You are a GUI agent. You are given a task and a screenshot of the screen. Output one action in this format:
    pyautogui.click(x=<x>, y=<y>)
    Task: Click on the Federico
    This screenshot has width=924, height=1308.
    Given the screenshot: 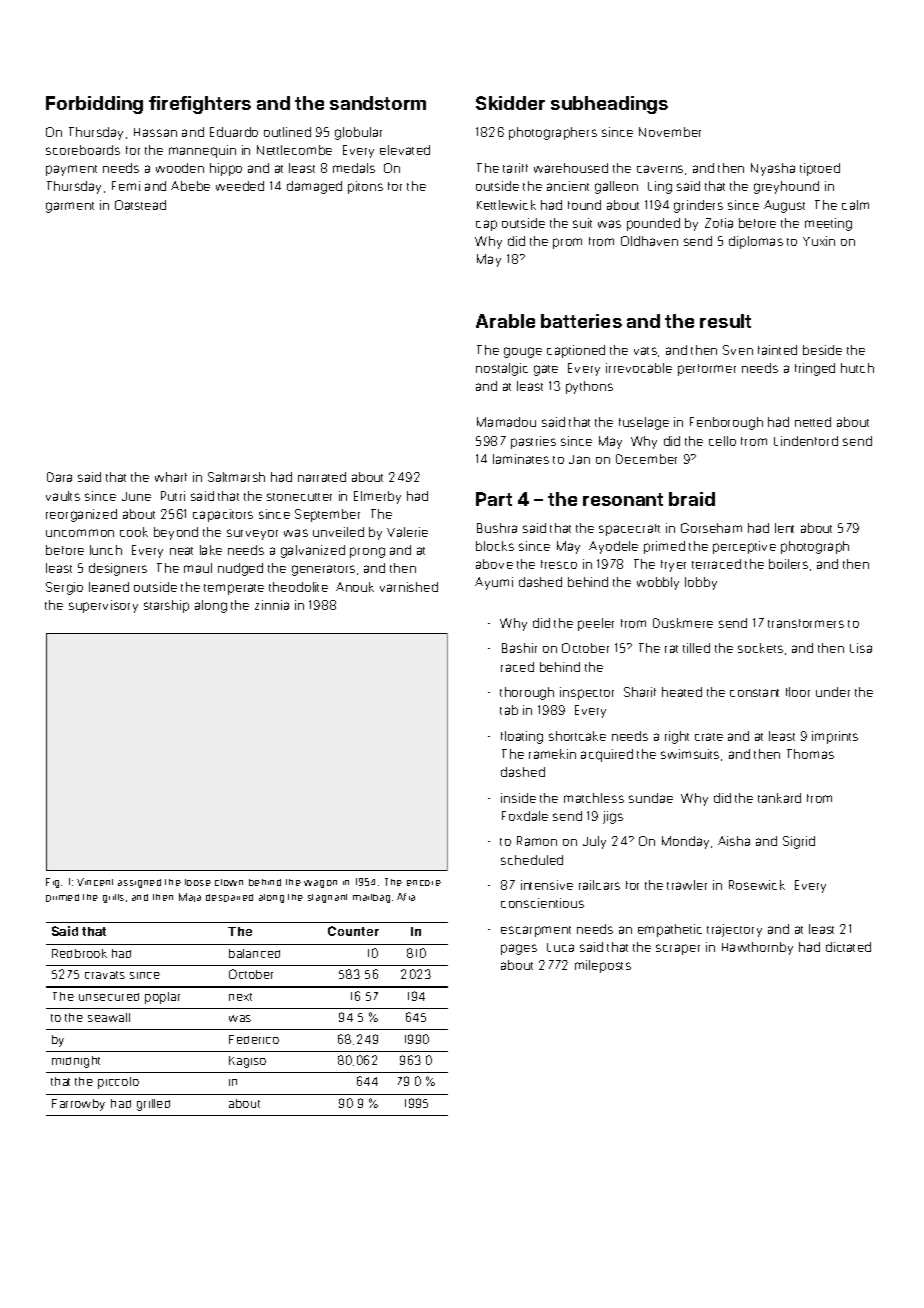 What is the action you would take?
    pyautogui.click(x=254, y=1039)
